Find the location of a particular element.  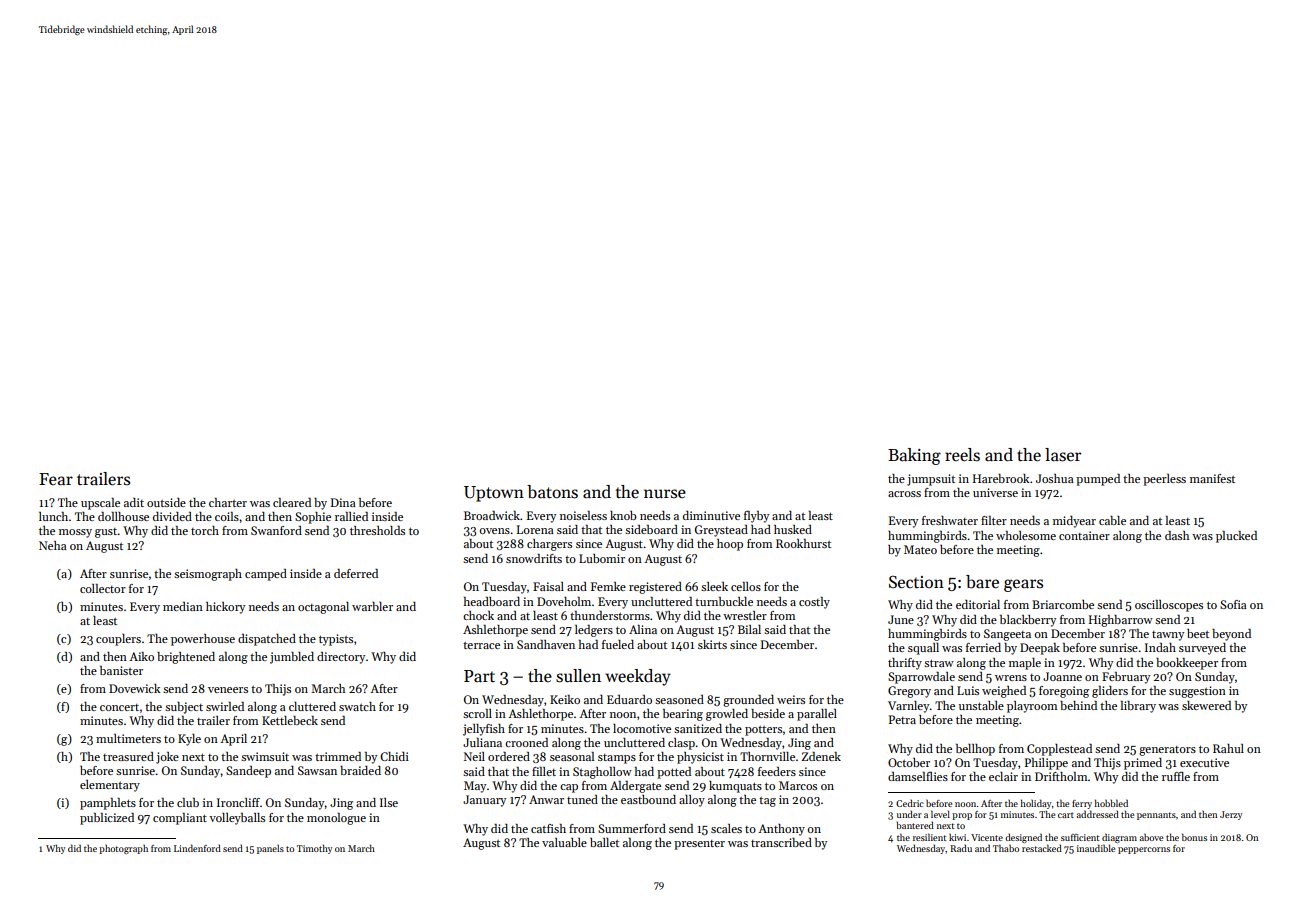

compliant is located at coordinates (180, 819).
